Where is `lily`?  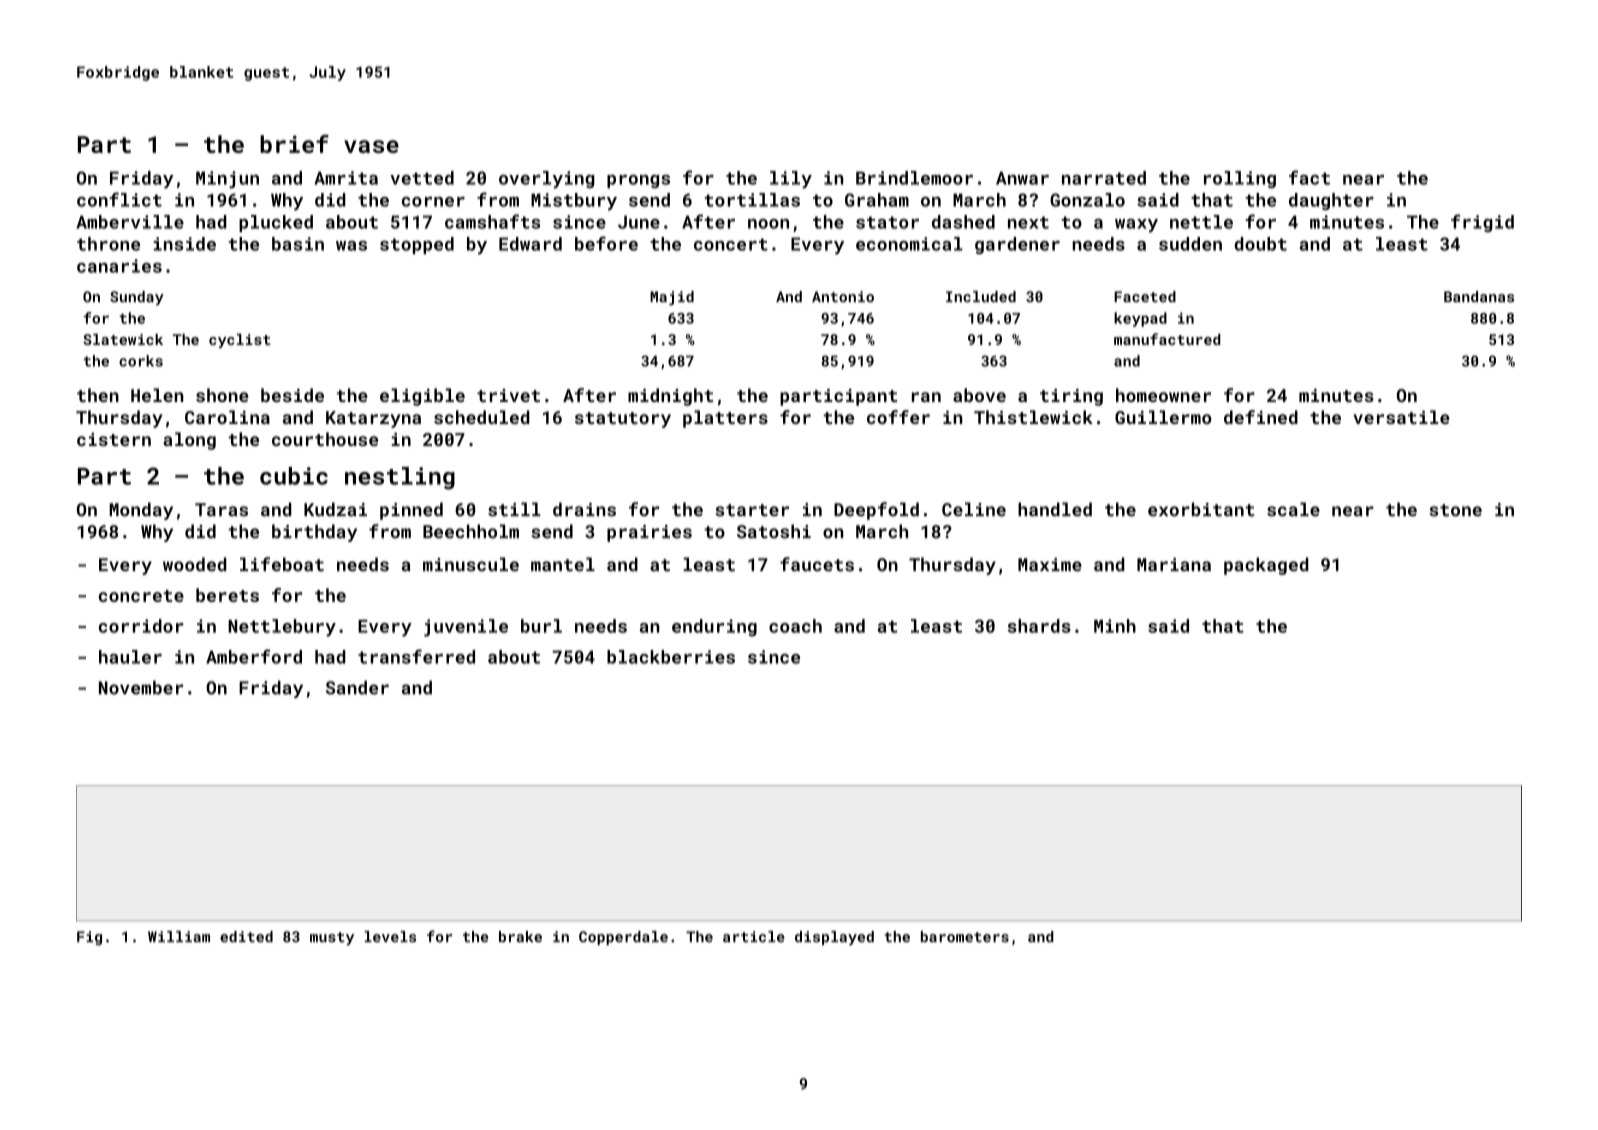
lily is located at coordinates (791, 180).
